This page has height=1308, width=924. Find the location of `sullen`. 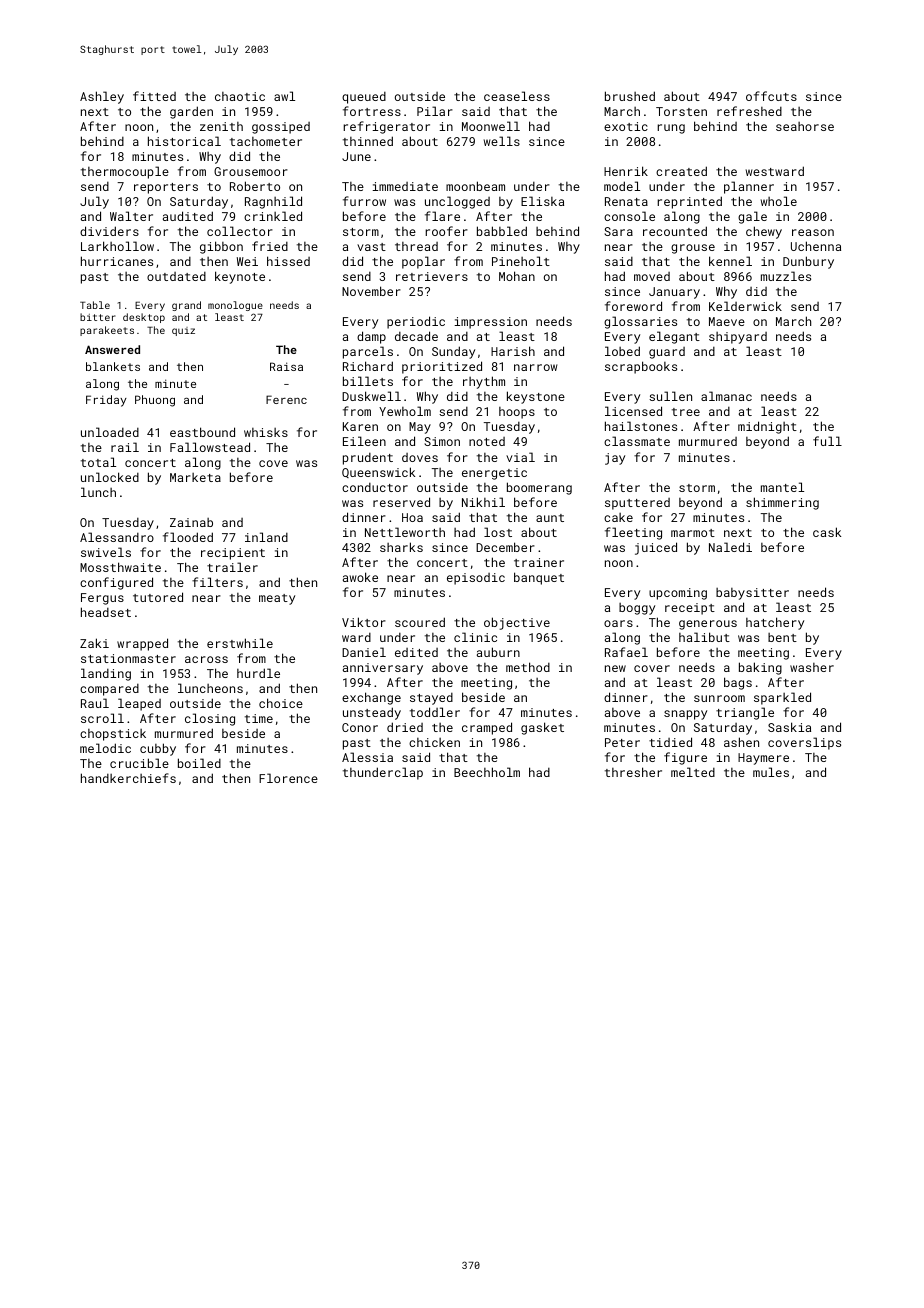

sullen is located at coordinates (670, 396).
